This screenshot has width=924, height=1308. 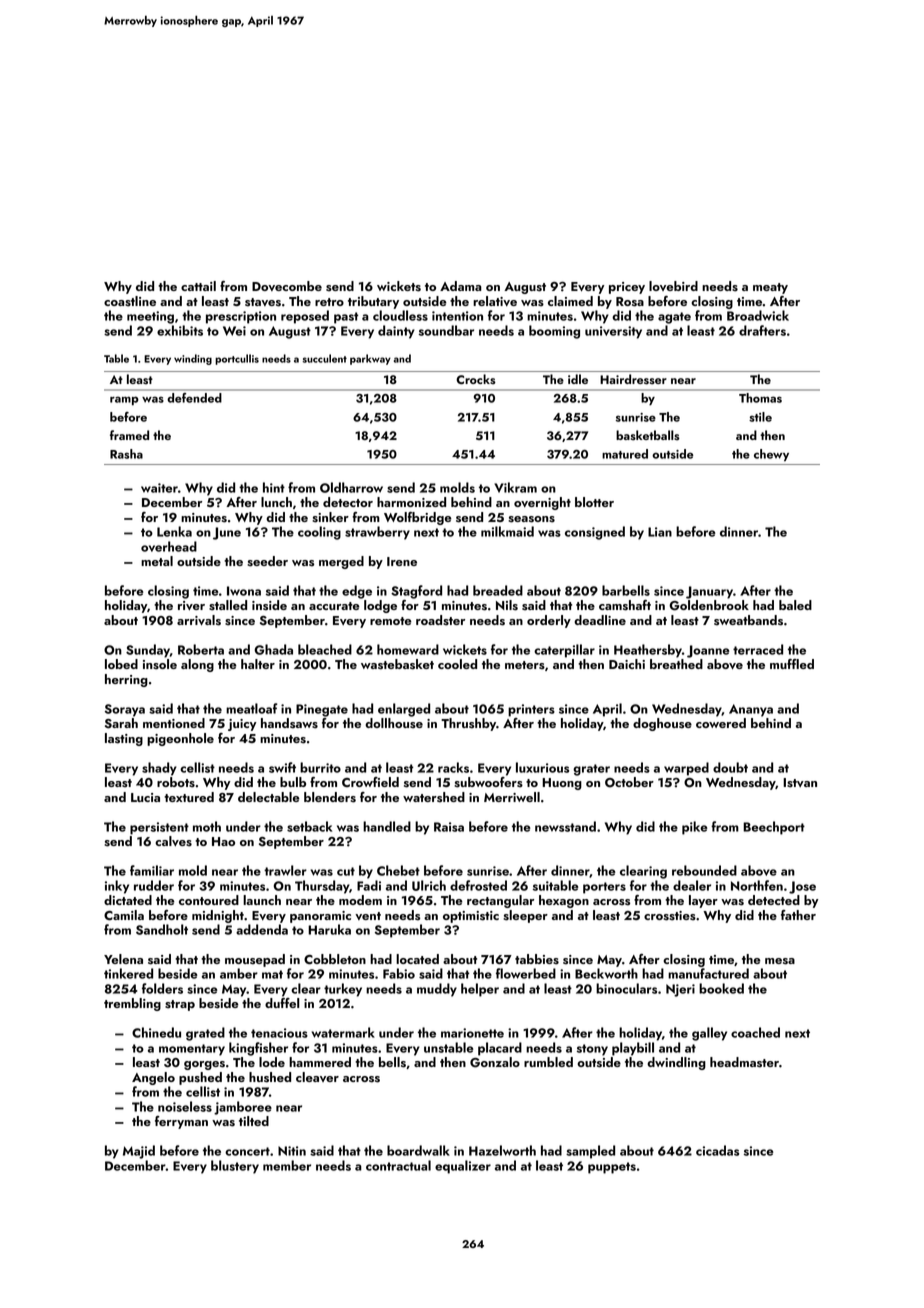 What do you see at coordinates (258, 664) in the screenshot?
I see `halter` at bounding box center [258, 664].
